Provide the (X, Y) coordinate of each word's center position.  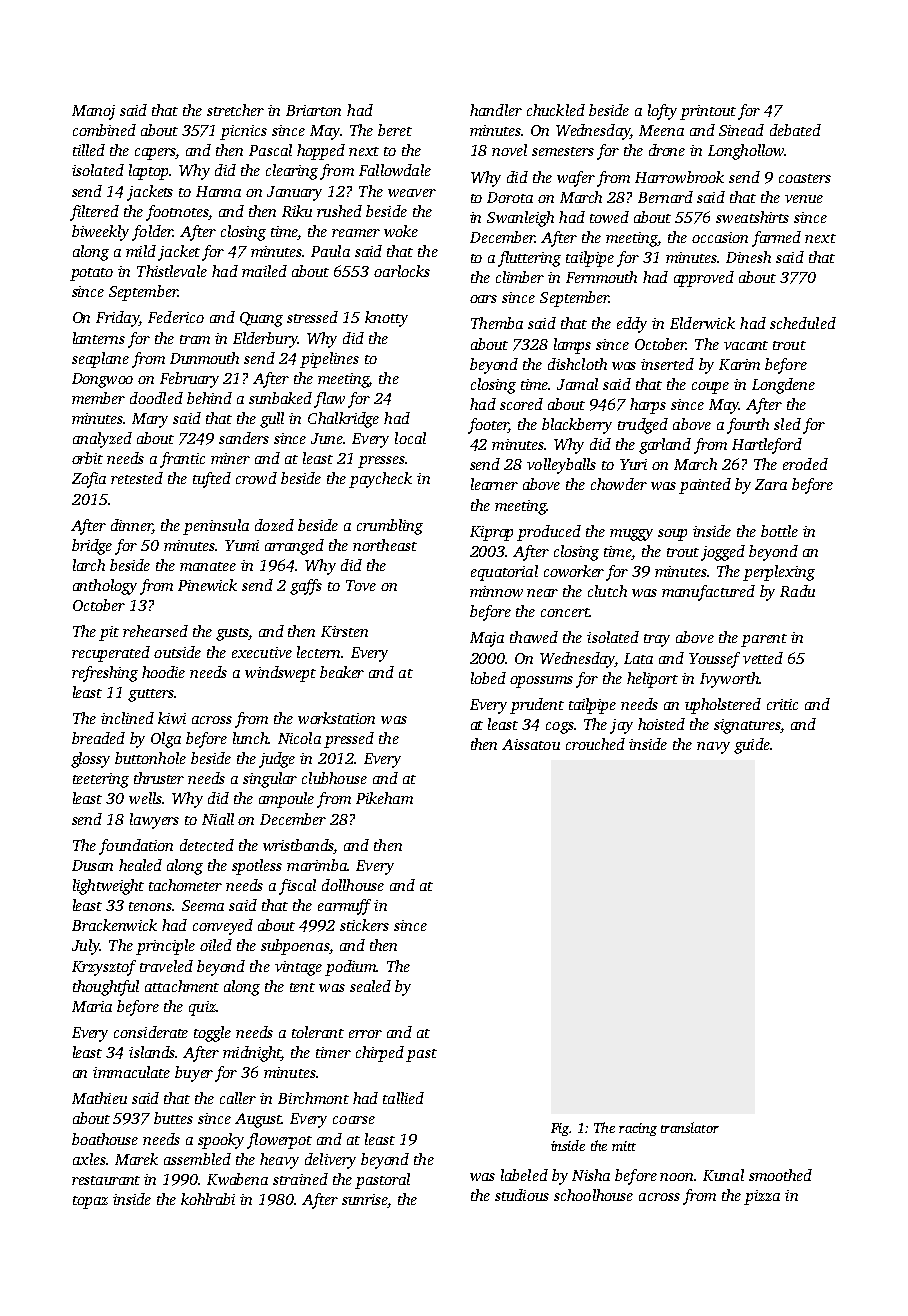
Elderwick (702, 323)
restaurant (106, 1180)
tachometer (185, 885)
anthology (105, 587)
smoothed (780, 1175)
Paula (330, 251)
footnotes (177, 213)
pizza (762, 1197)
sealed (370, 986)
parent (764, 640)
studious (522, 1195)
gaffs (306, 587)
